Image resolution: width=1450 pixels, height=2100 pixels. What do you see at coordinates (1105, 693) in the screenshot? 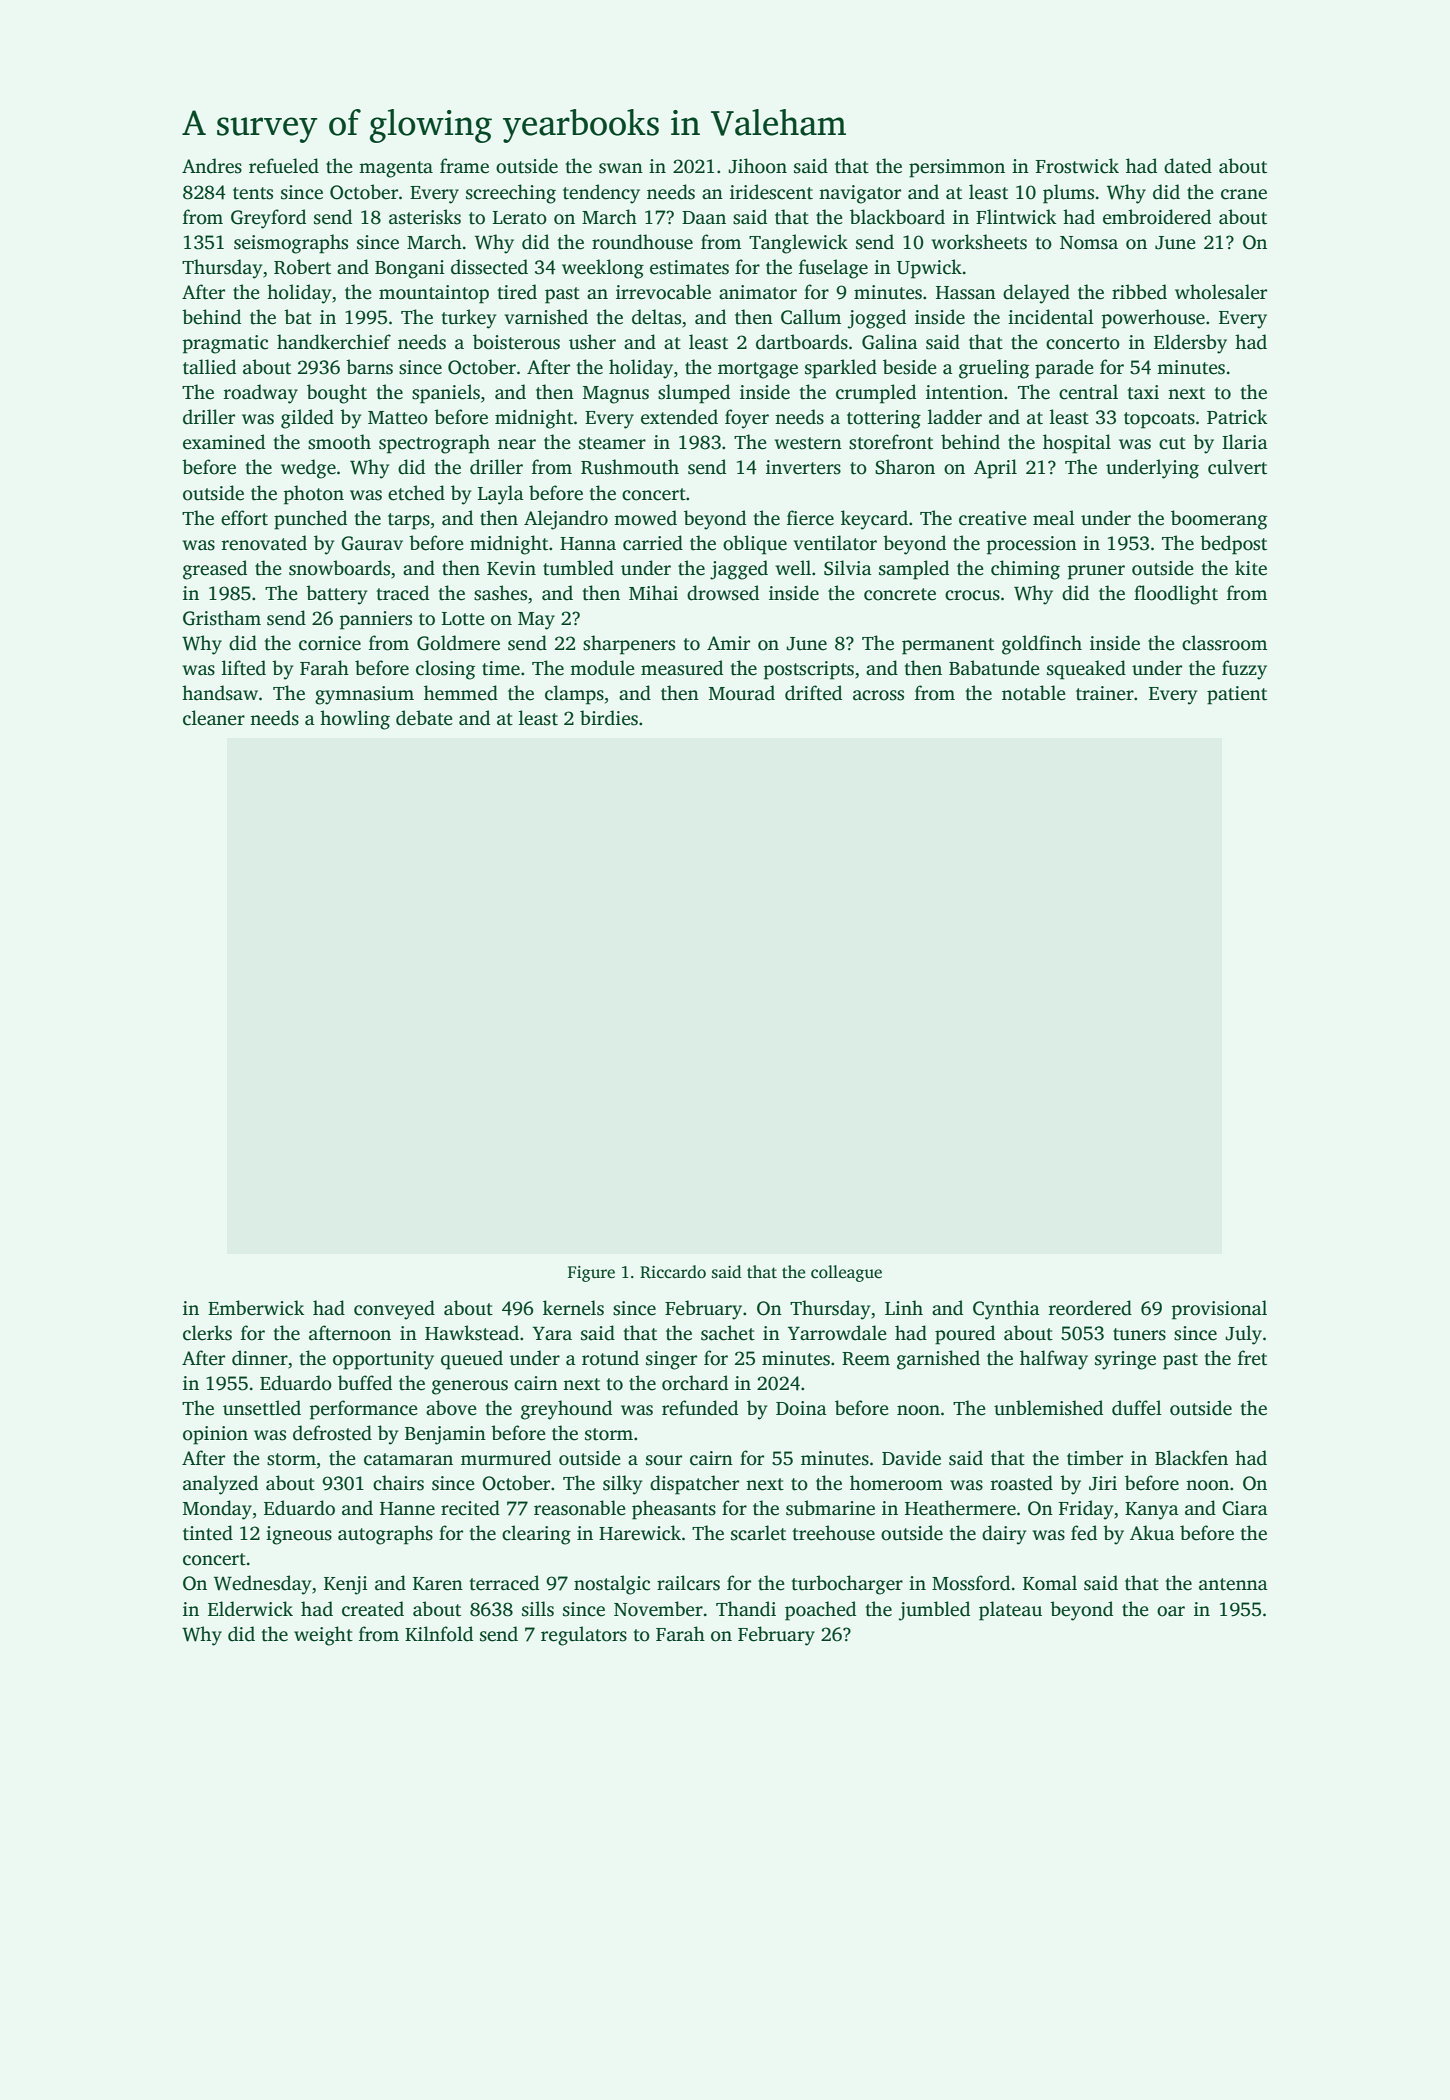
I see `trainer` at bounding box center [1105, 693].
